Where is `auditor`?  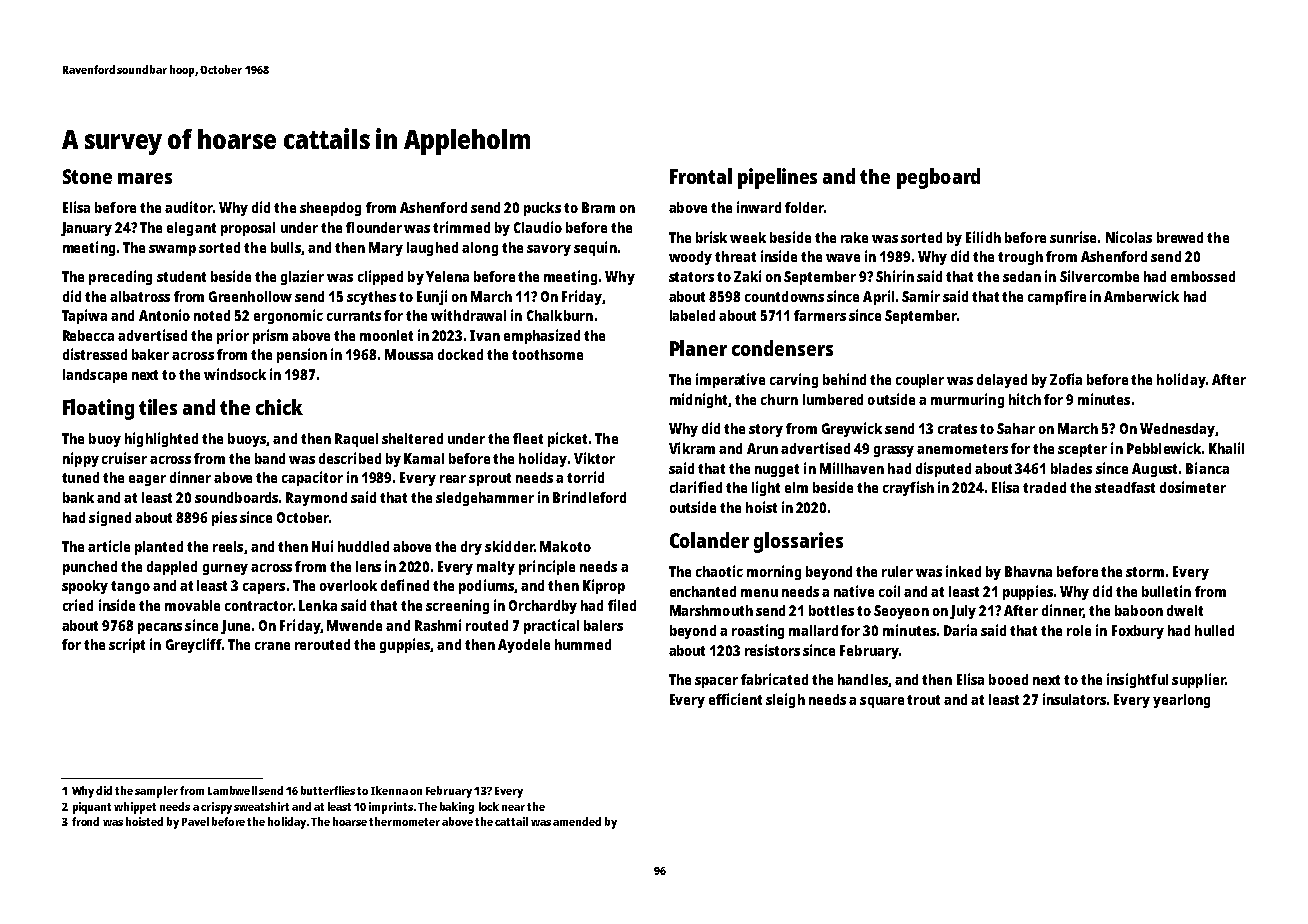 auditor is located at coordinates (189, 207).
